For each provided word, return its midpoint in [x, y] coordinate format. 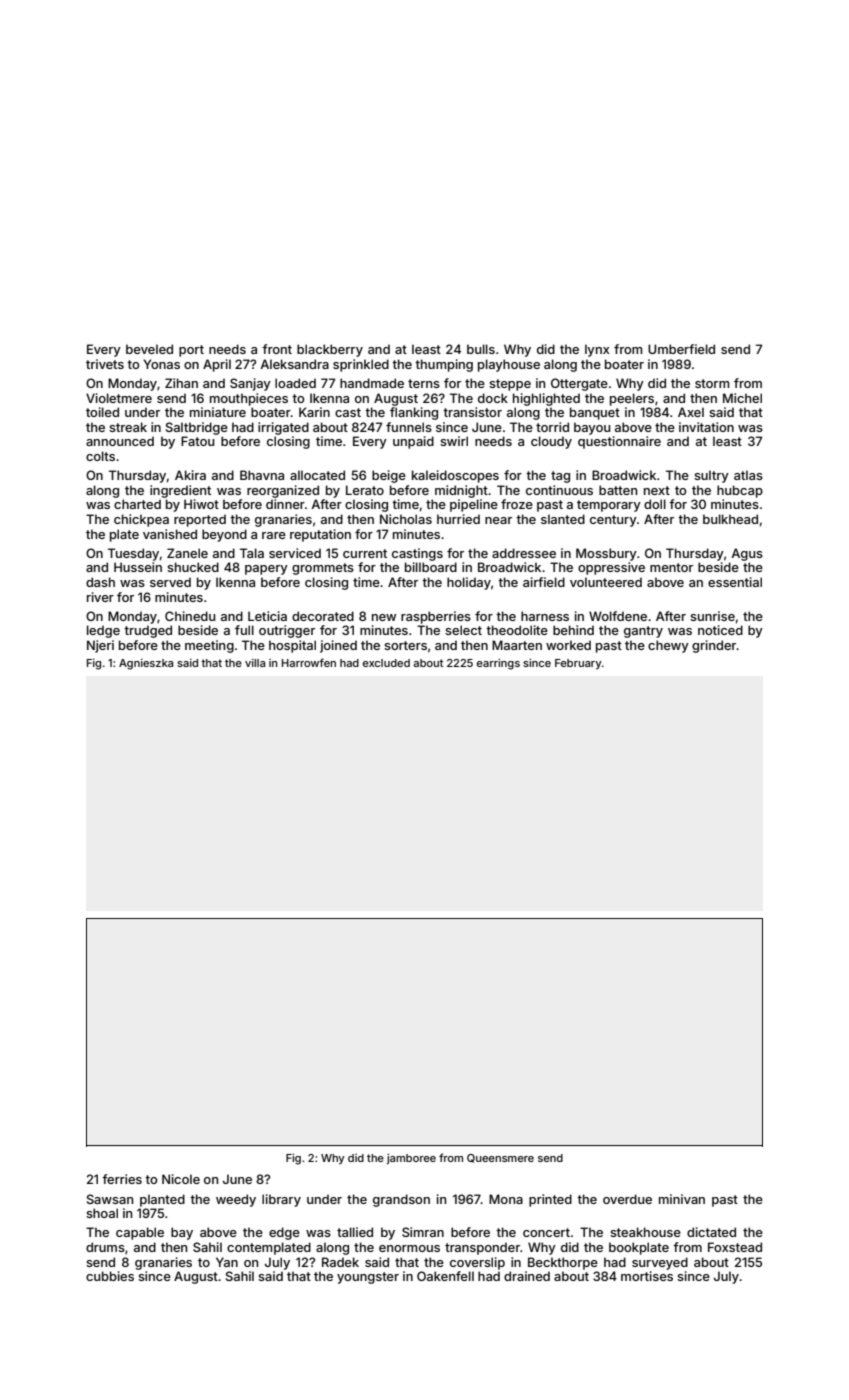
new [384, 617]
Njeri [100, 646]
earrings [498, 664]
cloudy [551, 442]
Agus [747, 554]
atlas [748, 475]
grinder [714, 646]
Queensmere [500, 1158]
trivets [105, 364]
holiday [469, 583]
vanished [170, 534]
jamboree [411, 1158]
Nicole [181, 1179]
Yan [227, 1262]
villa [255, 663]
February [578, 664]
